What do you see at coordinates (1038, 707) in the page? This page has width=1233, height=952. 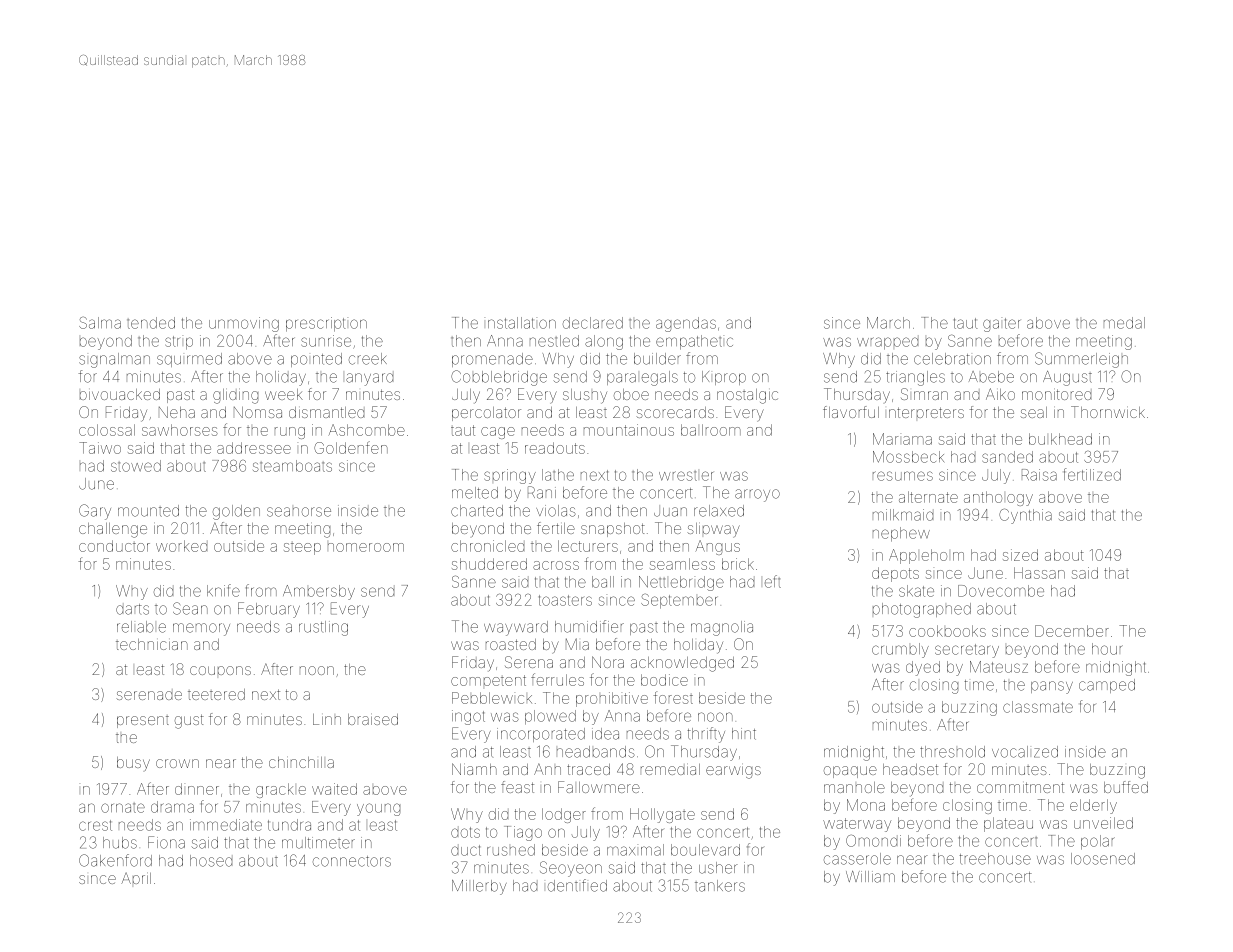 I see `classmate` at bounding box center [1038, 707].
